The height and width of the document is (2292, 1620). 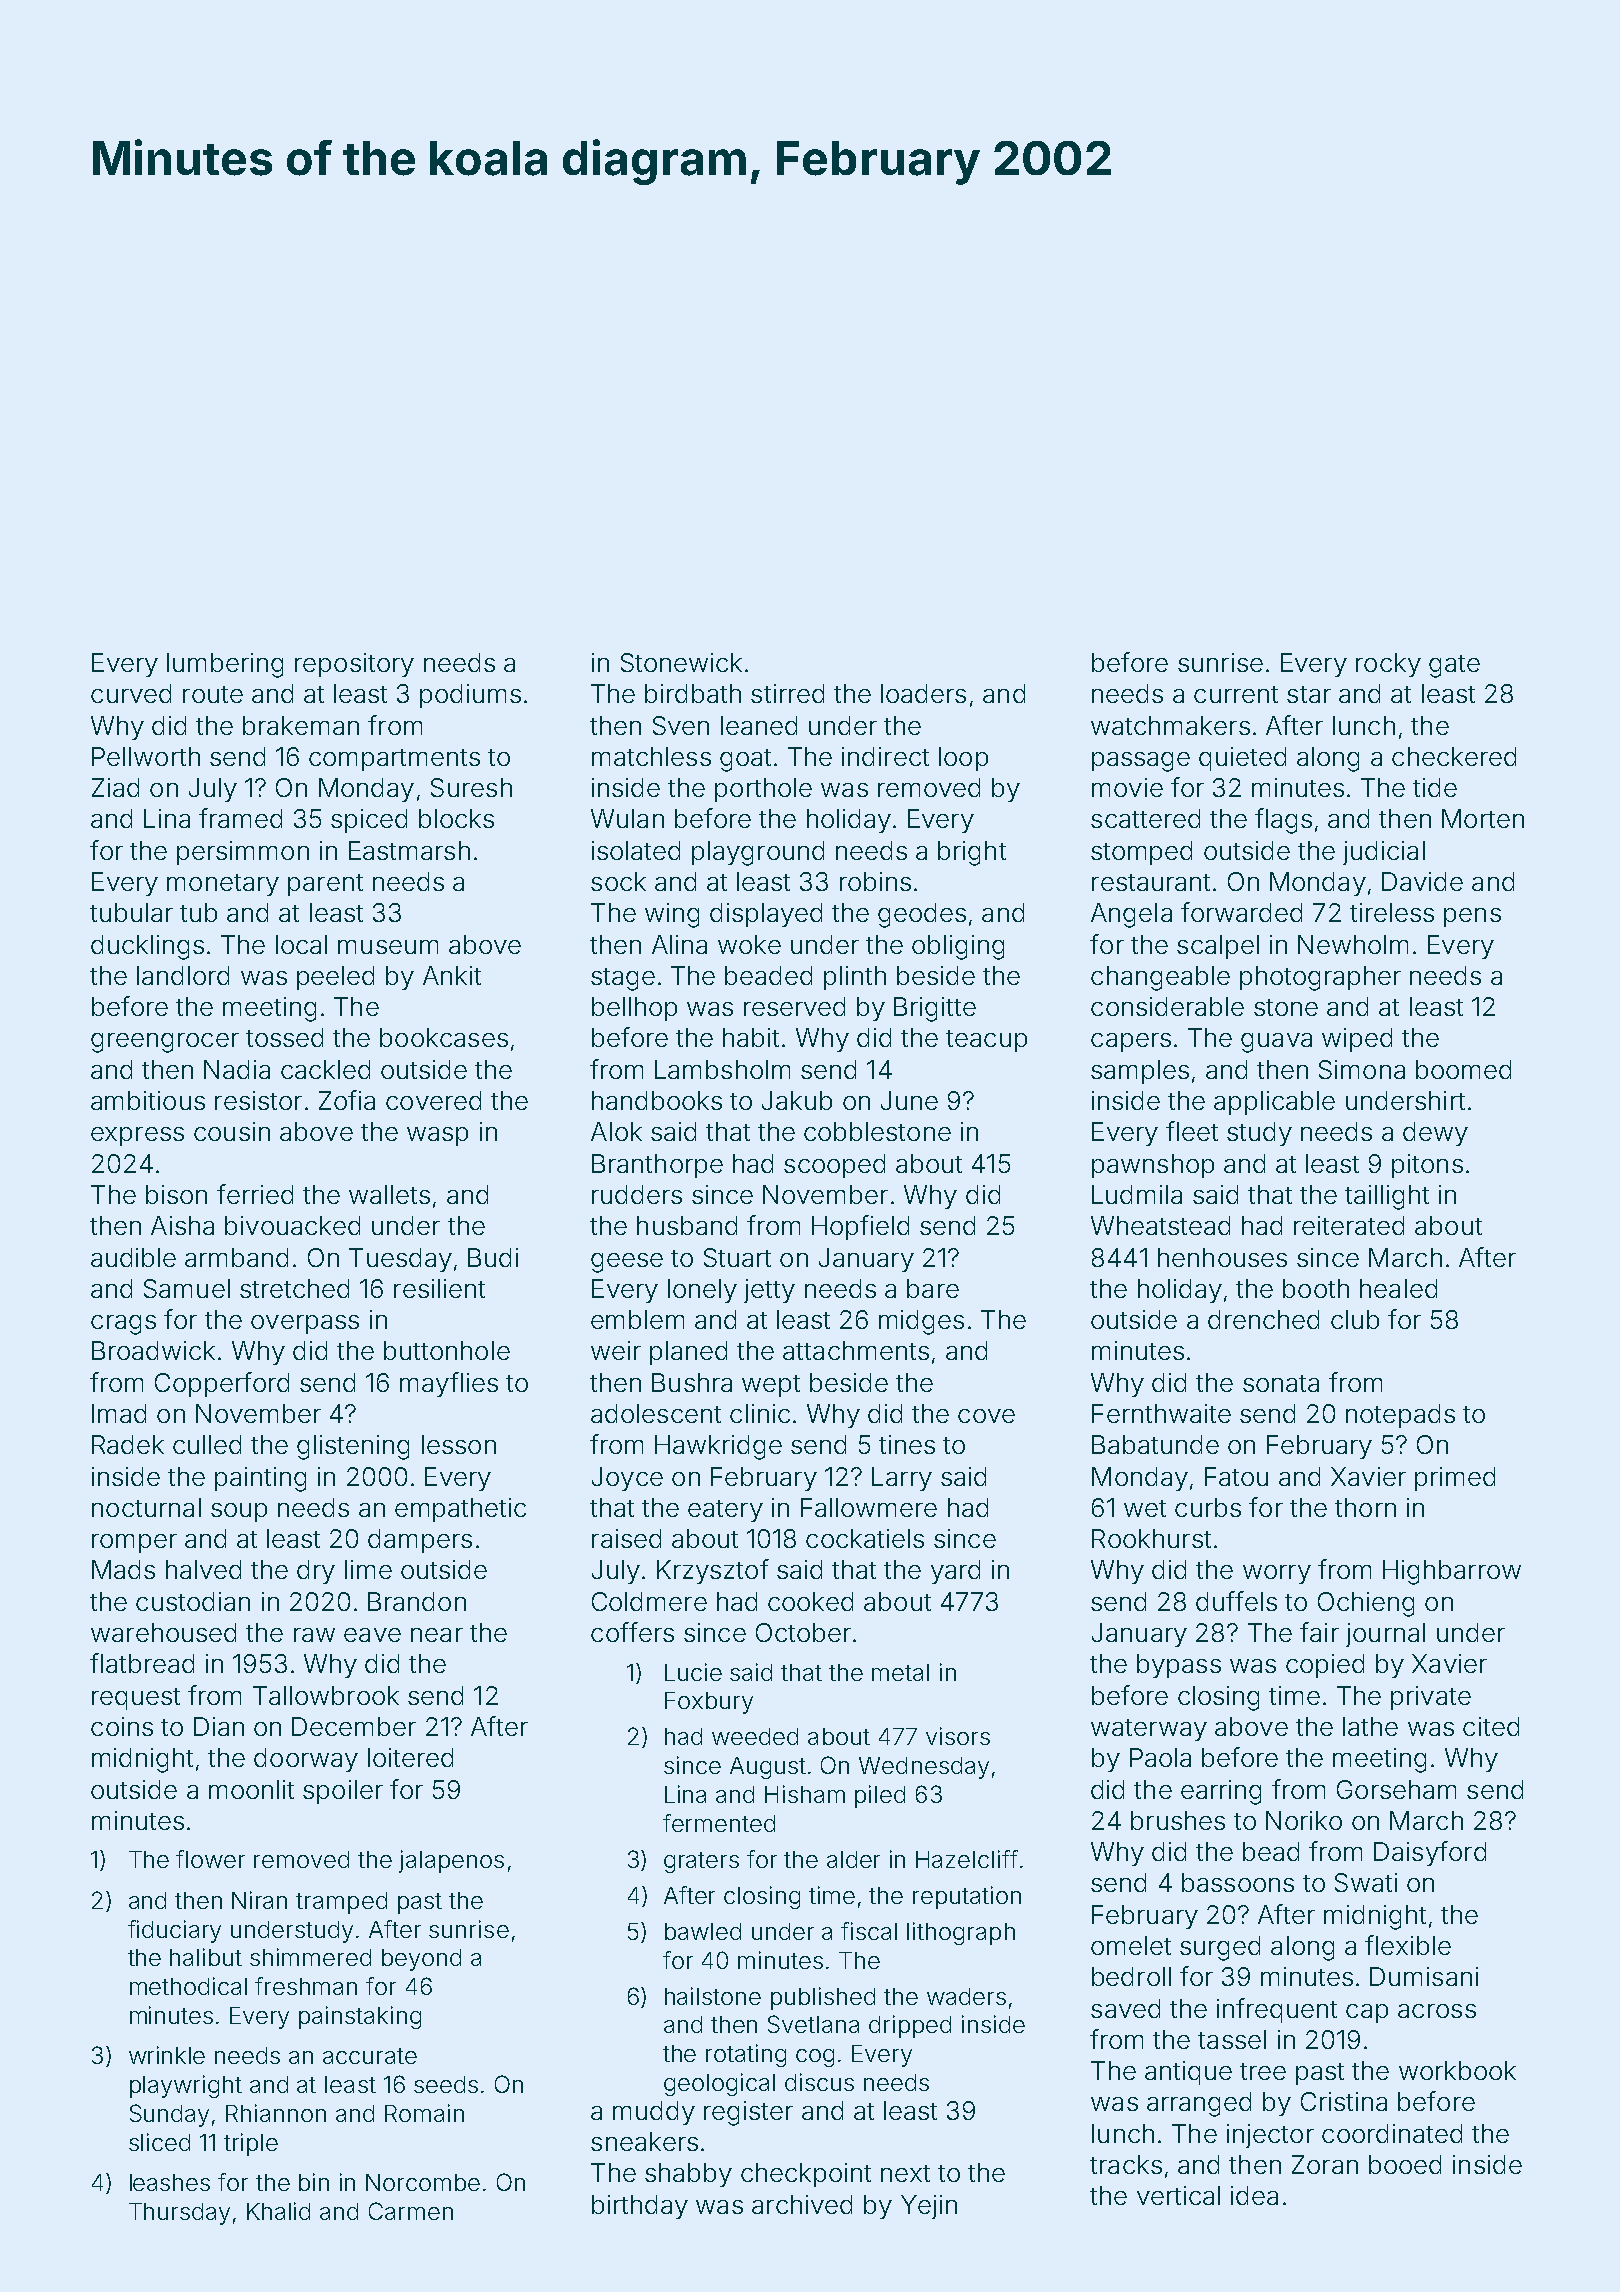 I want to click on Thursday, so click(x=179, y=2214).
